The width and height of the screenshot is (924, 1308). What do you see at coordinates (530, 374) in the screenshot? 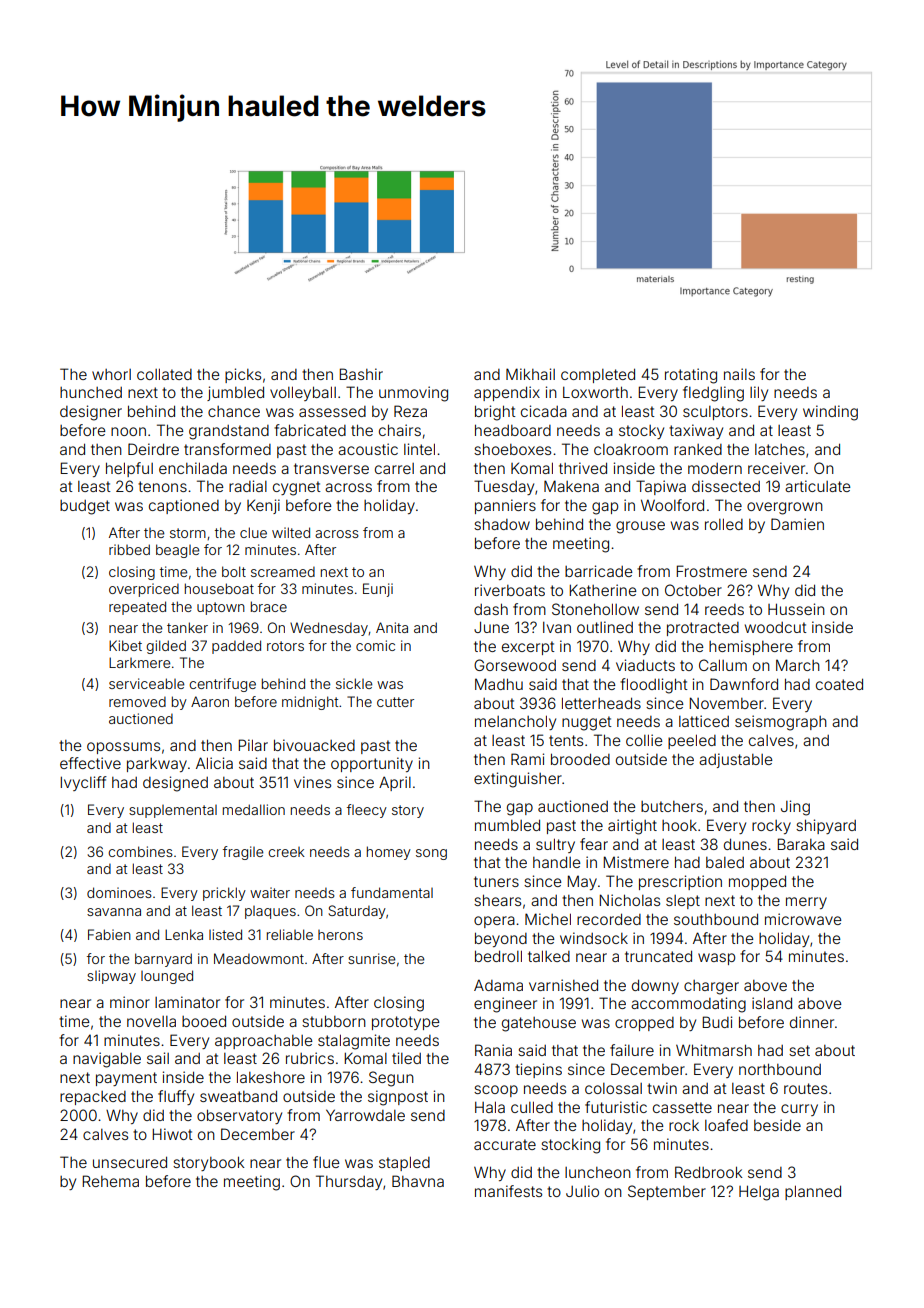
I see `Mikhail` at bounding box center [530, 374].
